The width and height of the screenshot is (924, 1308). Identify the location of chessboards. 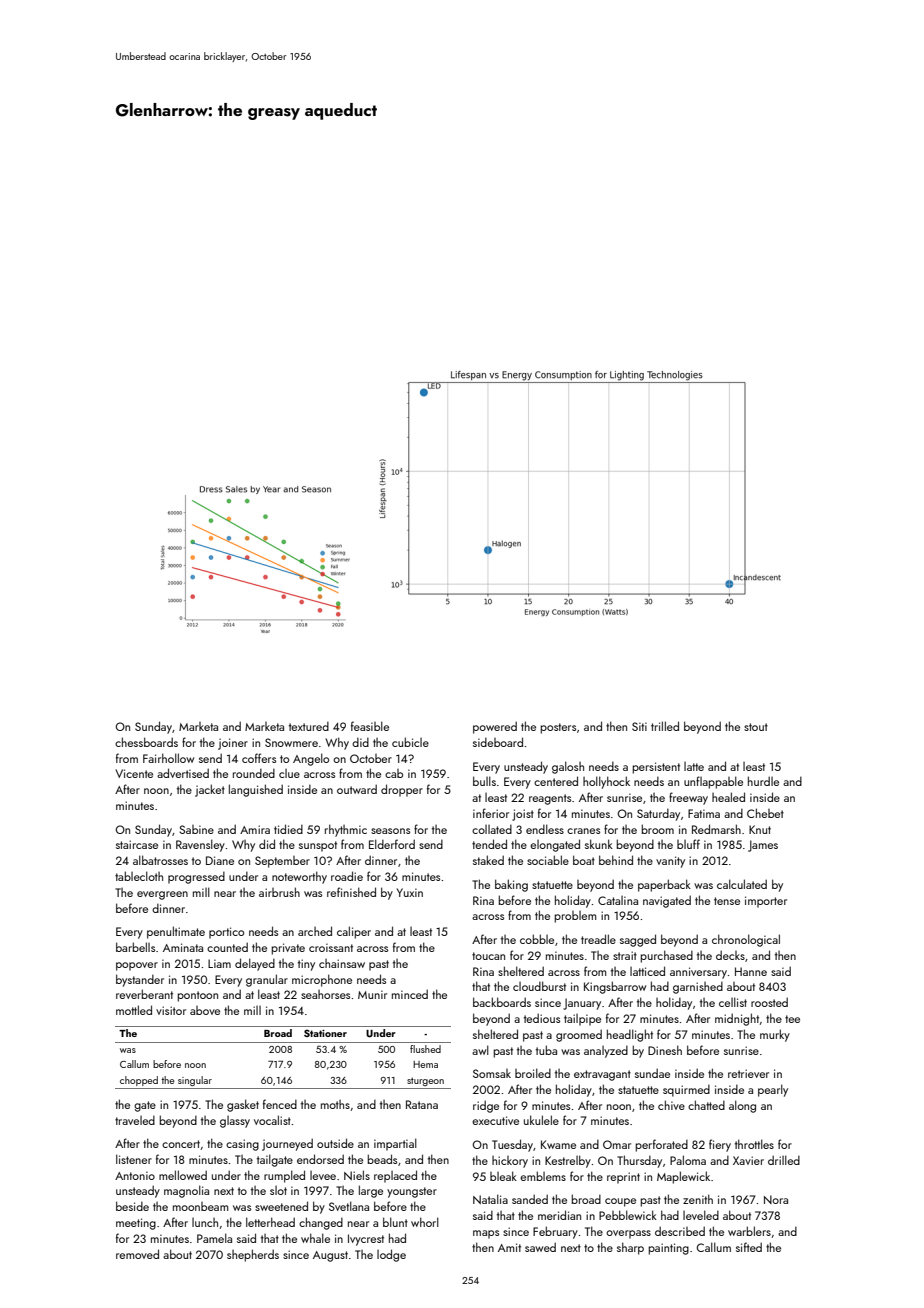
(146, 742).
